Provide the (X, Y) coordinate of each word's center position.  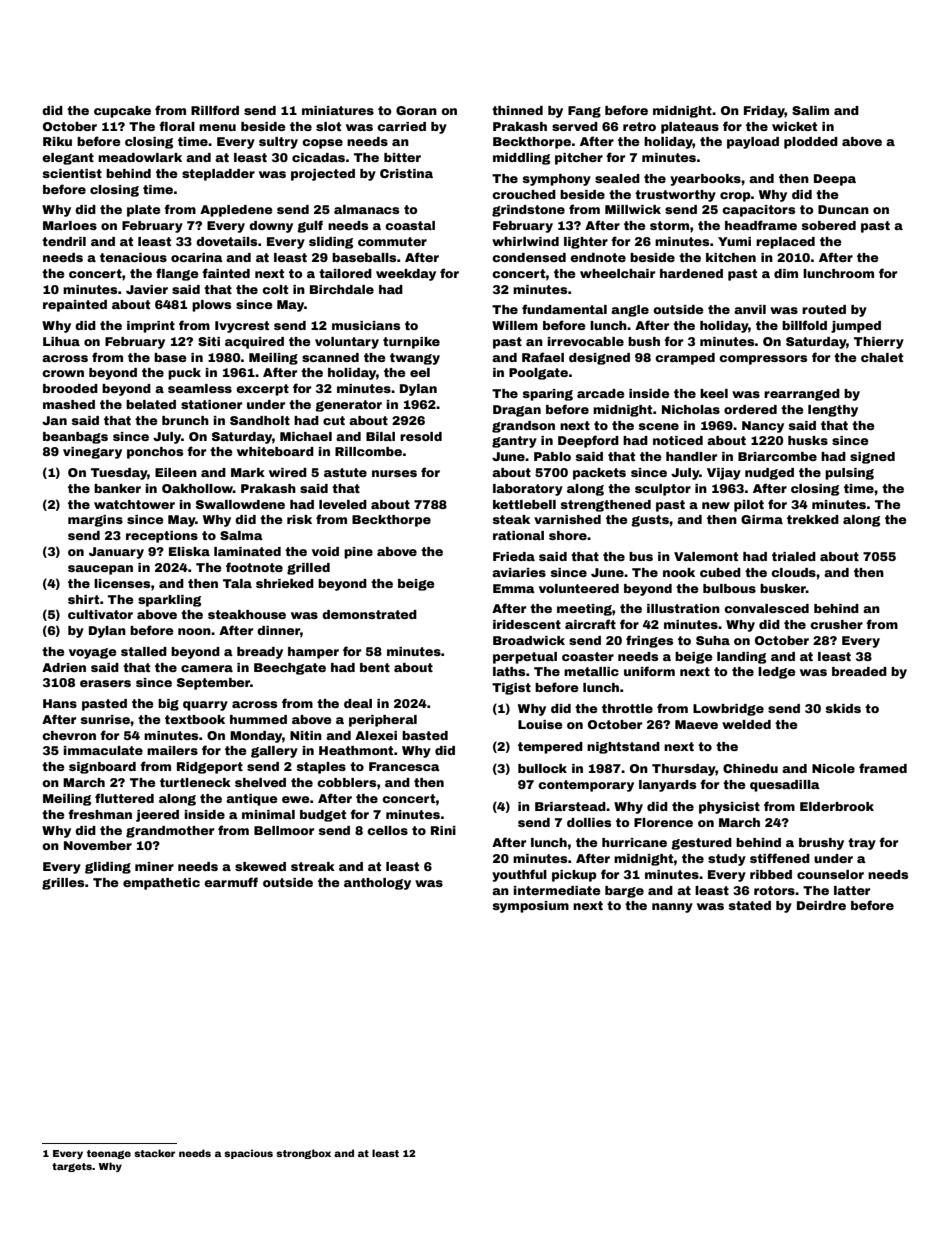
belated (151, 404)
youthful (519, 875)
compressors (763, 360)
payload (753, 143)
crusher (836, 624)
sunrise (105, 719)
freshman (100, 814)
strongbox (303, 1154)
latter (852, 890)
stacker (154, 1153)
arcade (601, 393)
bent (375, 667)
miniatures (338, 110)
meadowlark (140, 157)
